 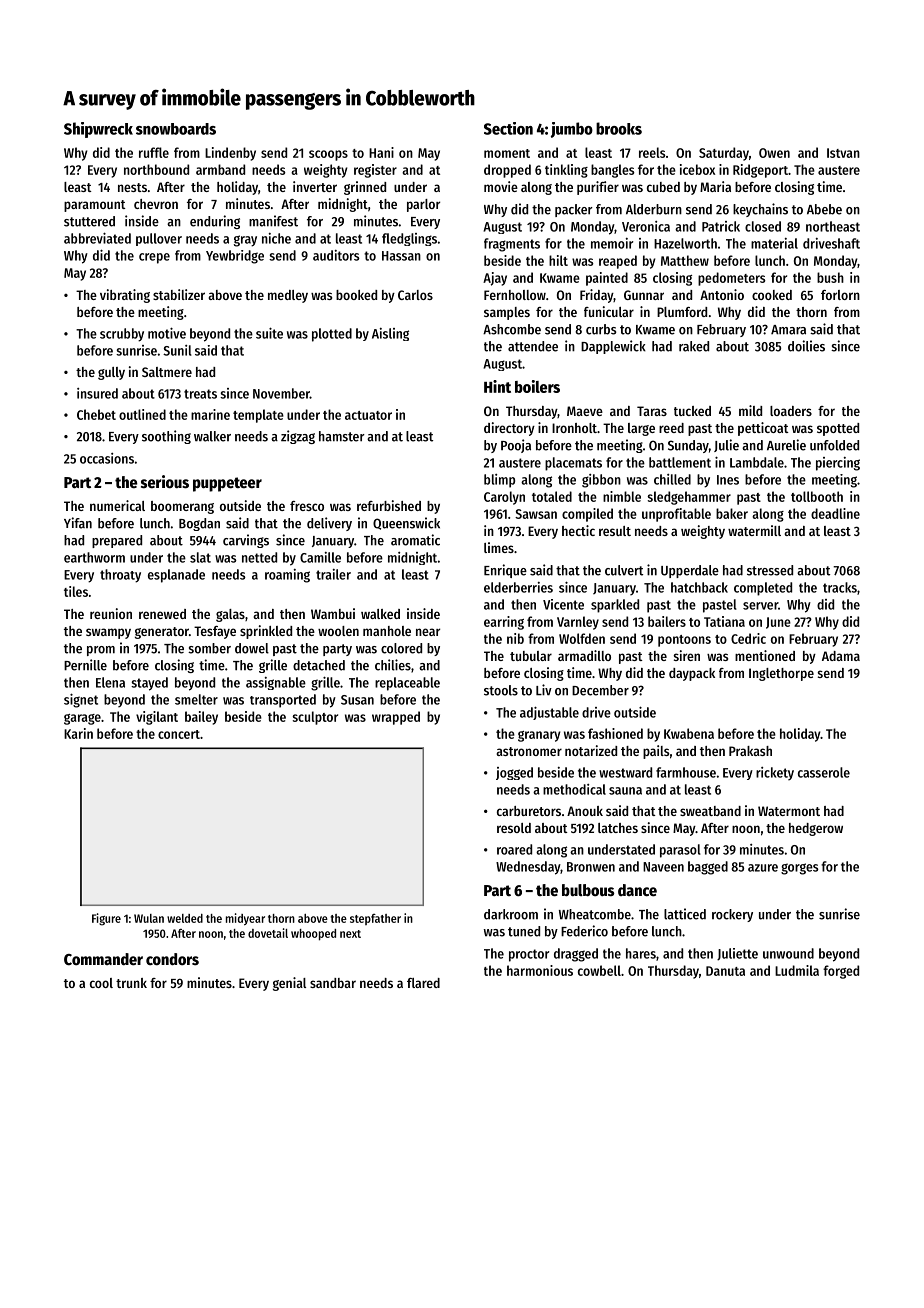 What do you see at coordinates (423, 983) in the screenshot?
I see `flared` at bounding box center [423, 983].
